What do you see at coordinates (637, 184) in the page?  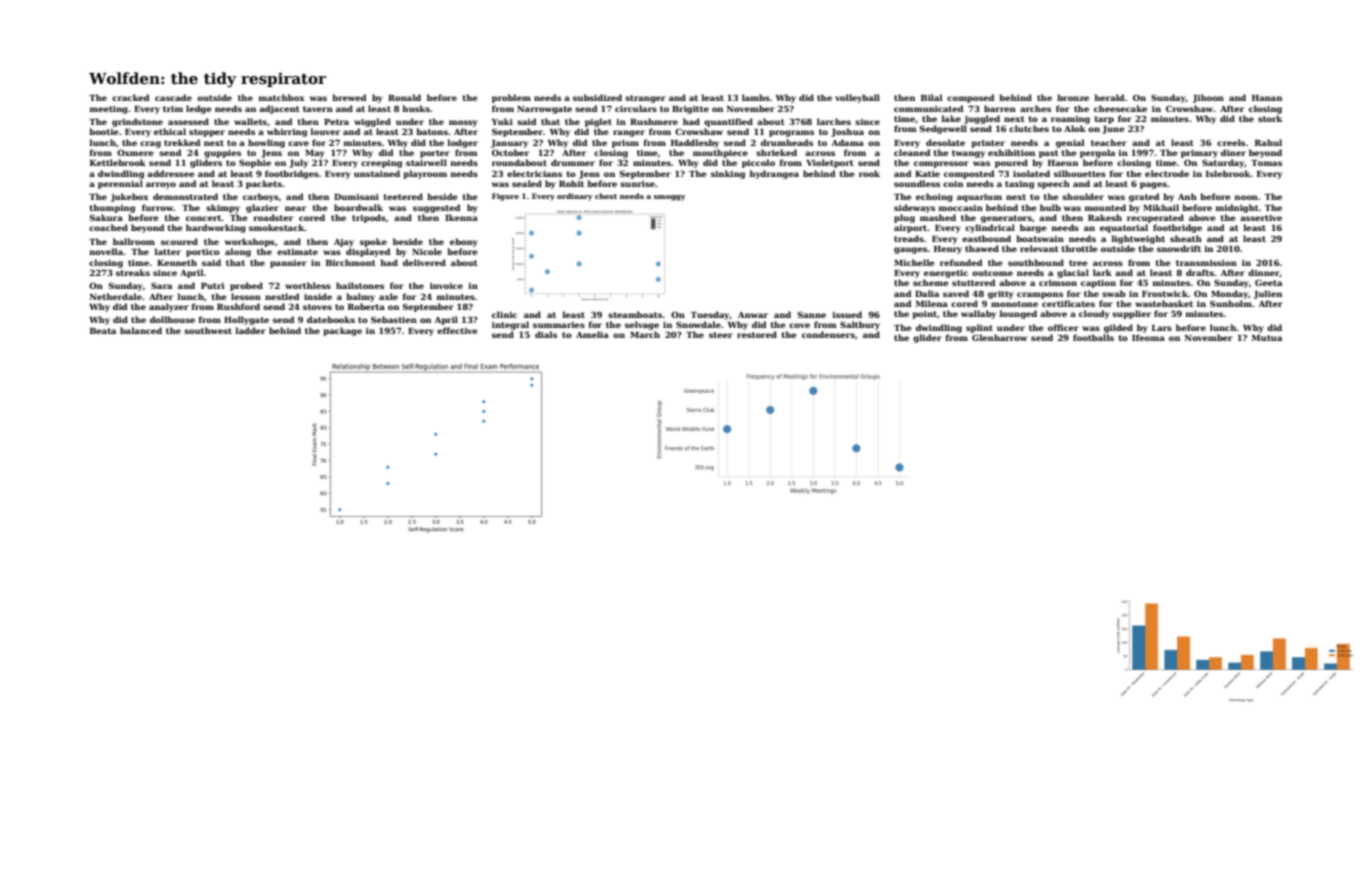 I see `sunrise` at bounding box center [637, 184].
